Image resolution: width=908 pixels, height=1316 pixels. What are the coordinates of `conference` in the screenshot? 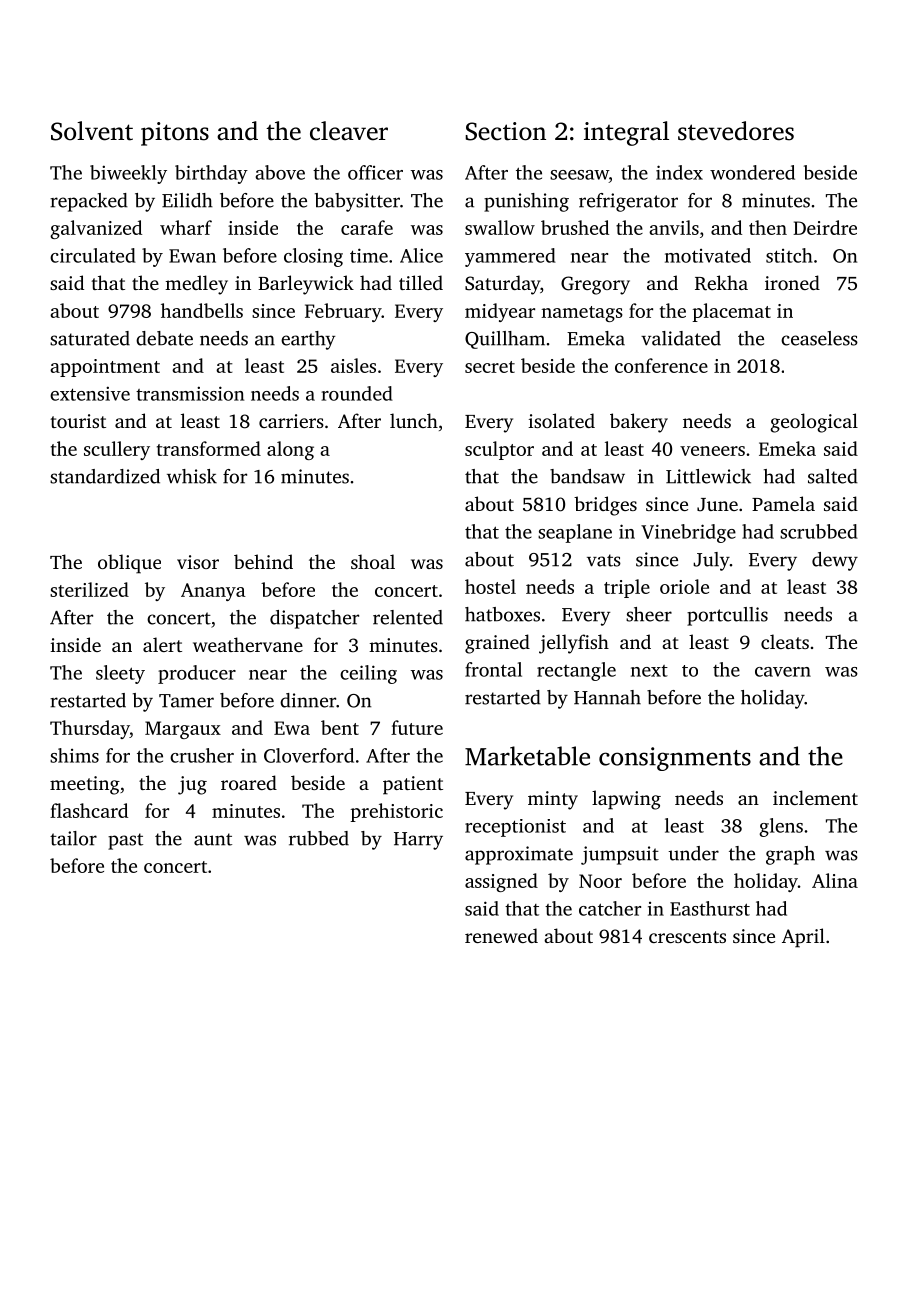 It's located at (661, 365).
